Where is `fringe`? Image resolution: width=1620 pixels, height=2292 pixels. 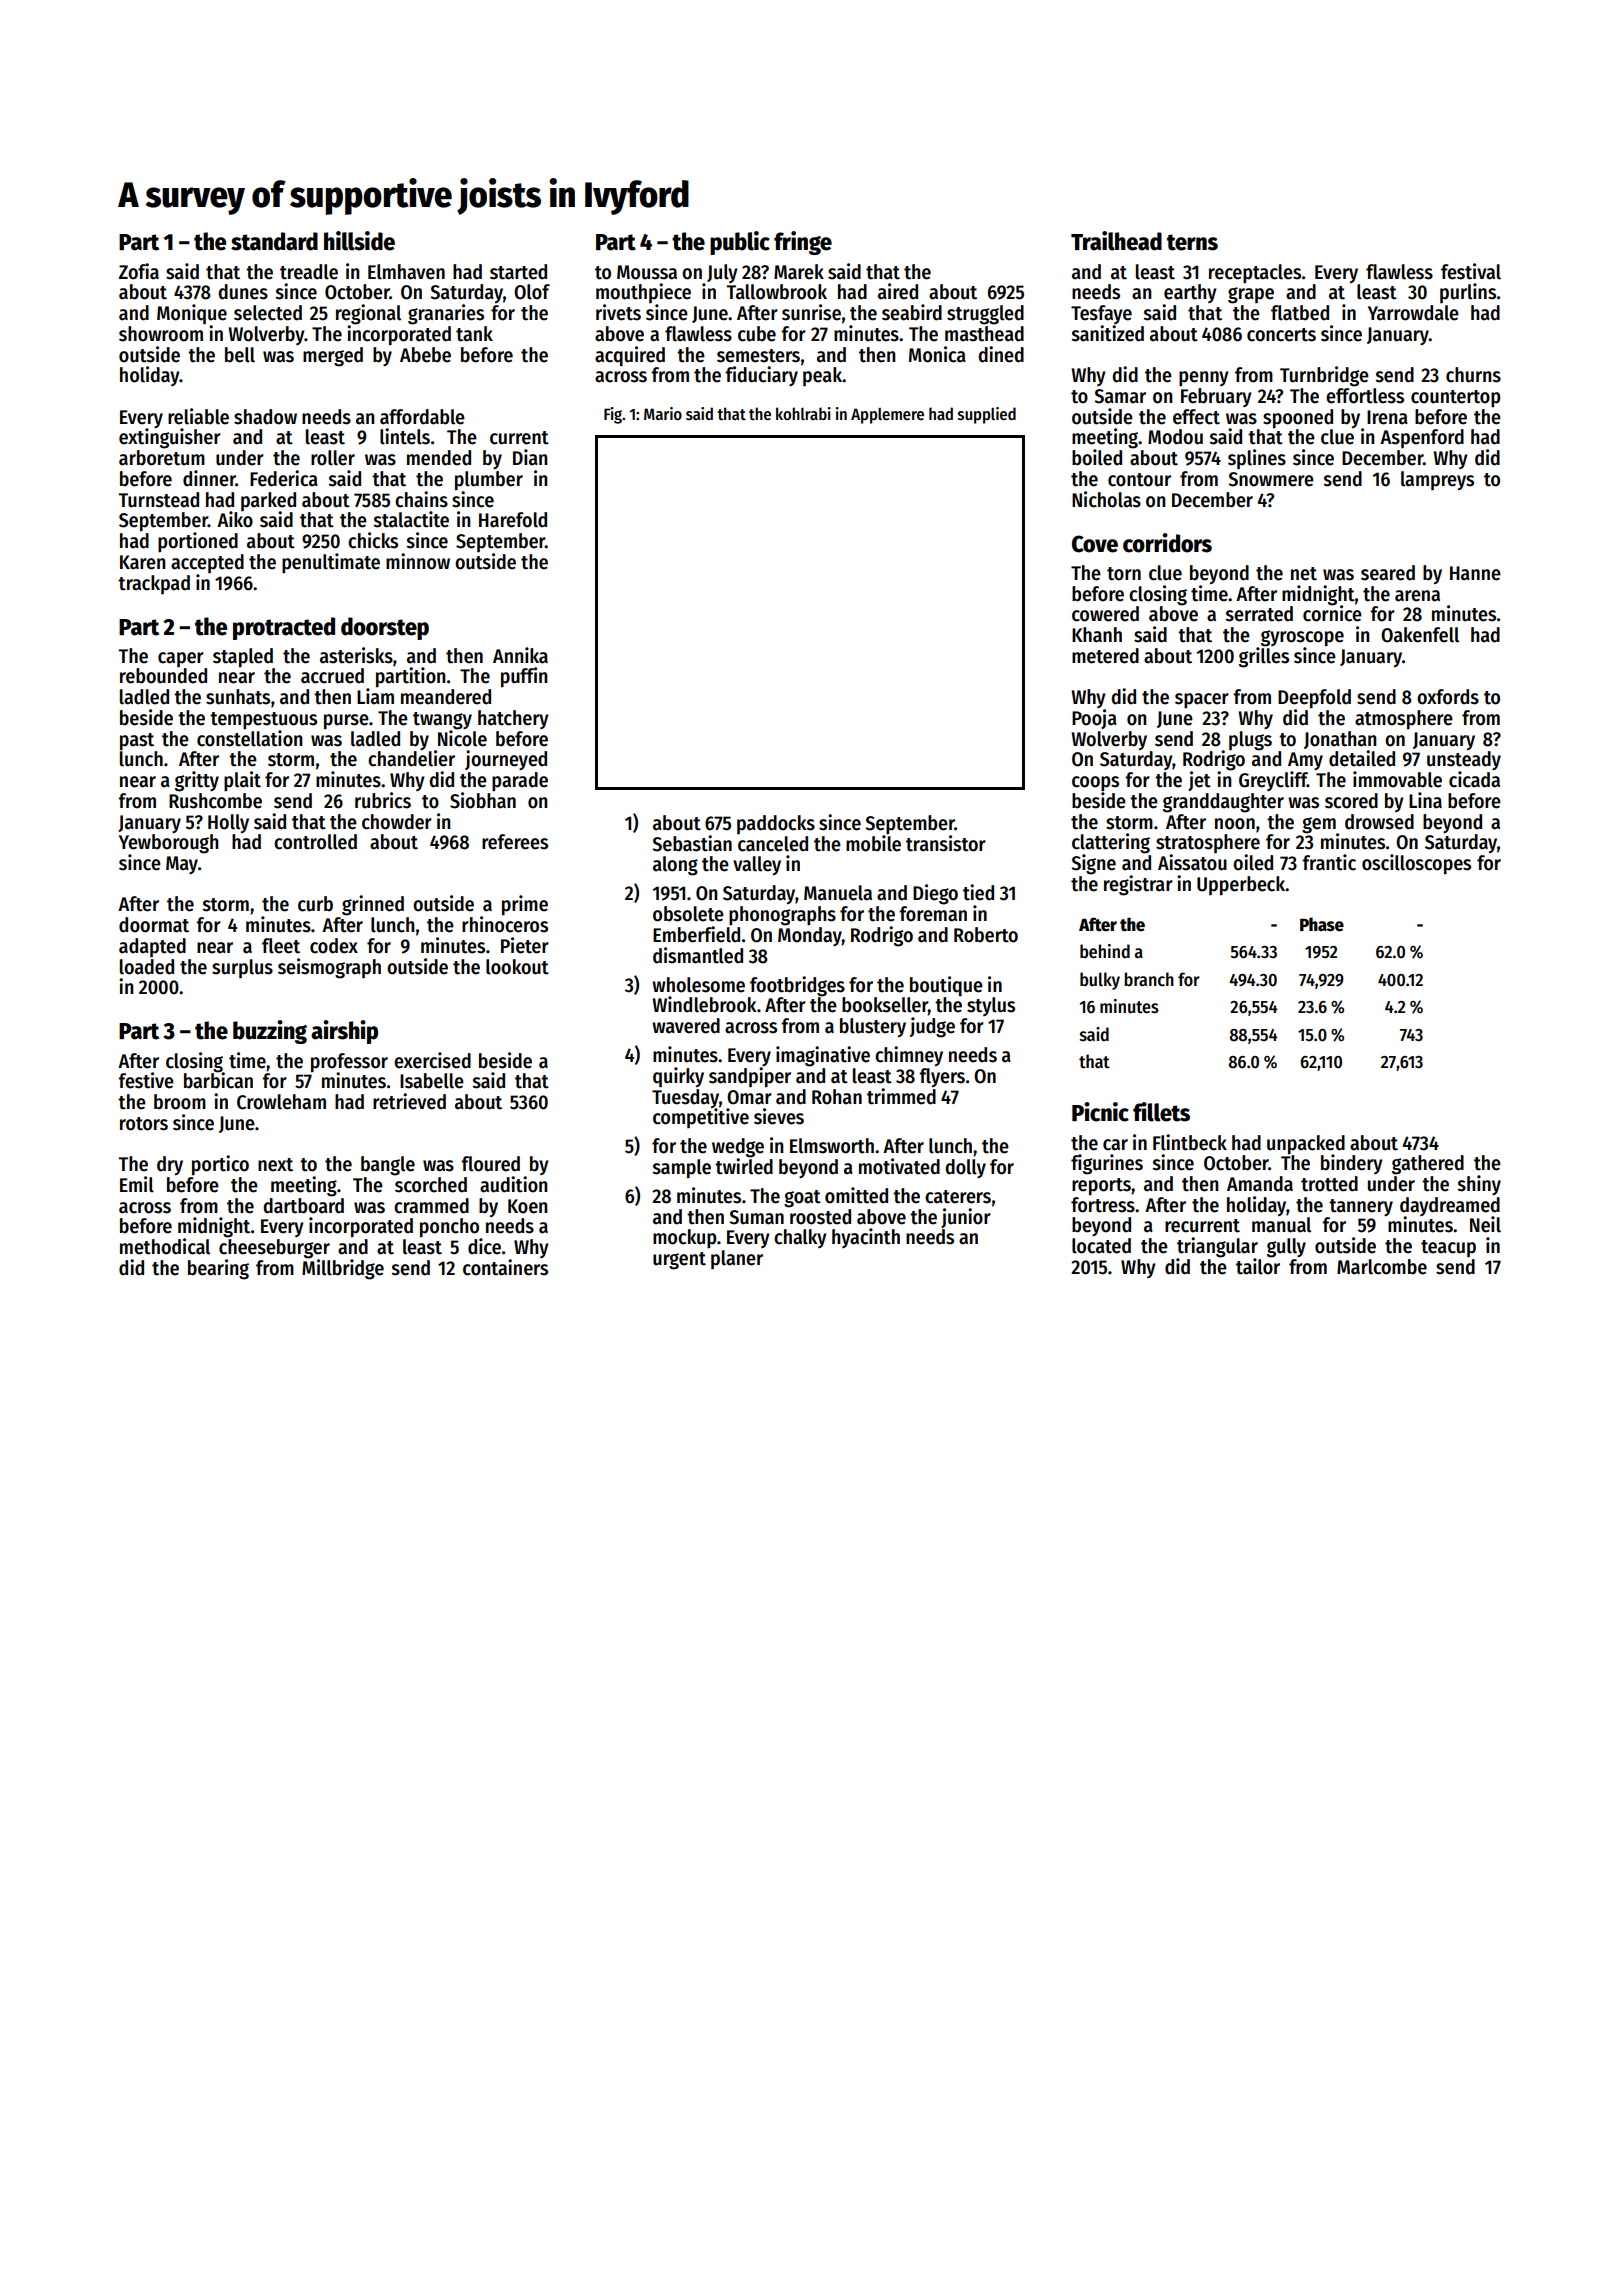
fringe is located at coordinates (803, 243).
